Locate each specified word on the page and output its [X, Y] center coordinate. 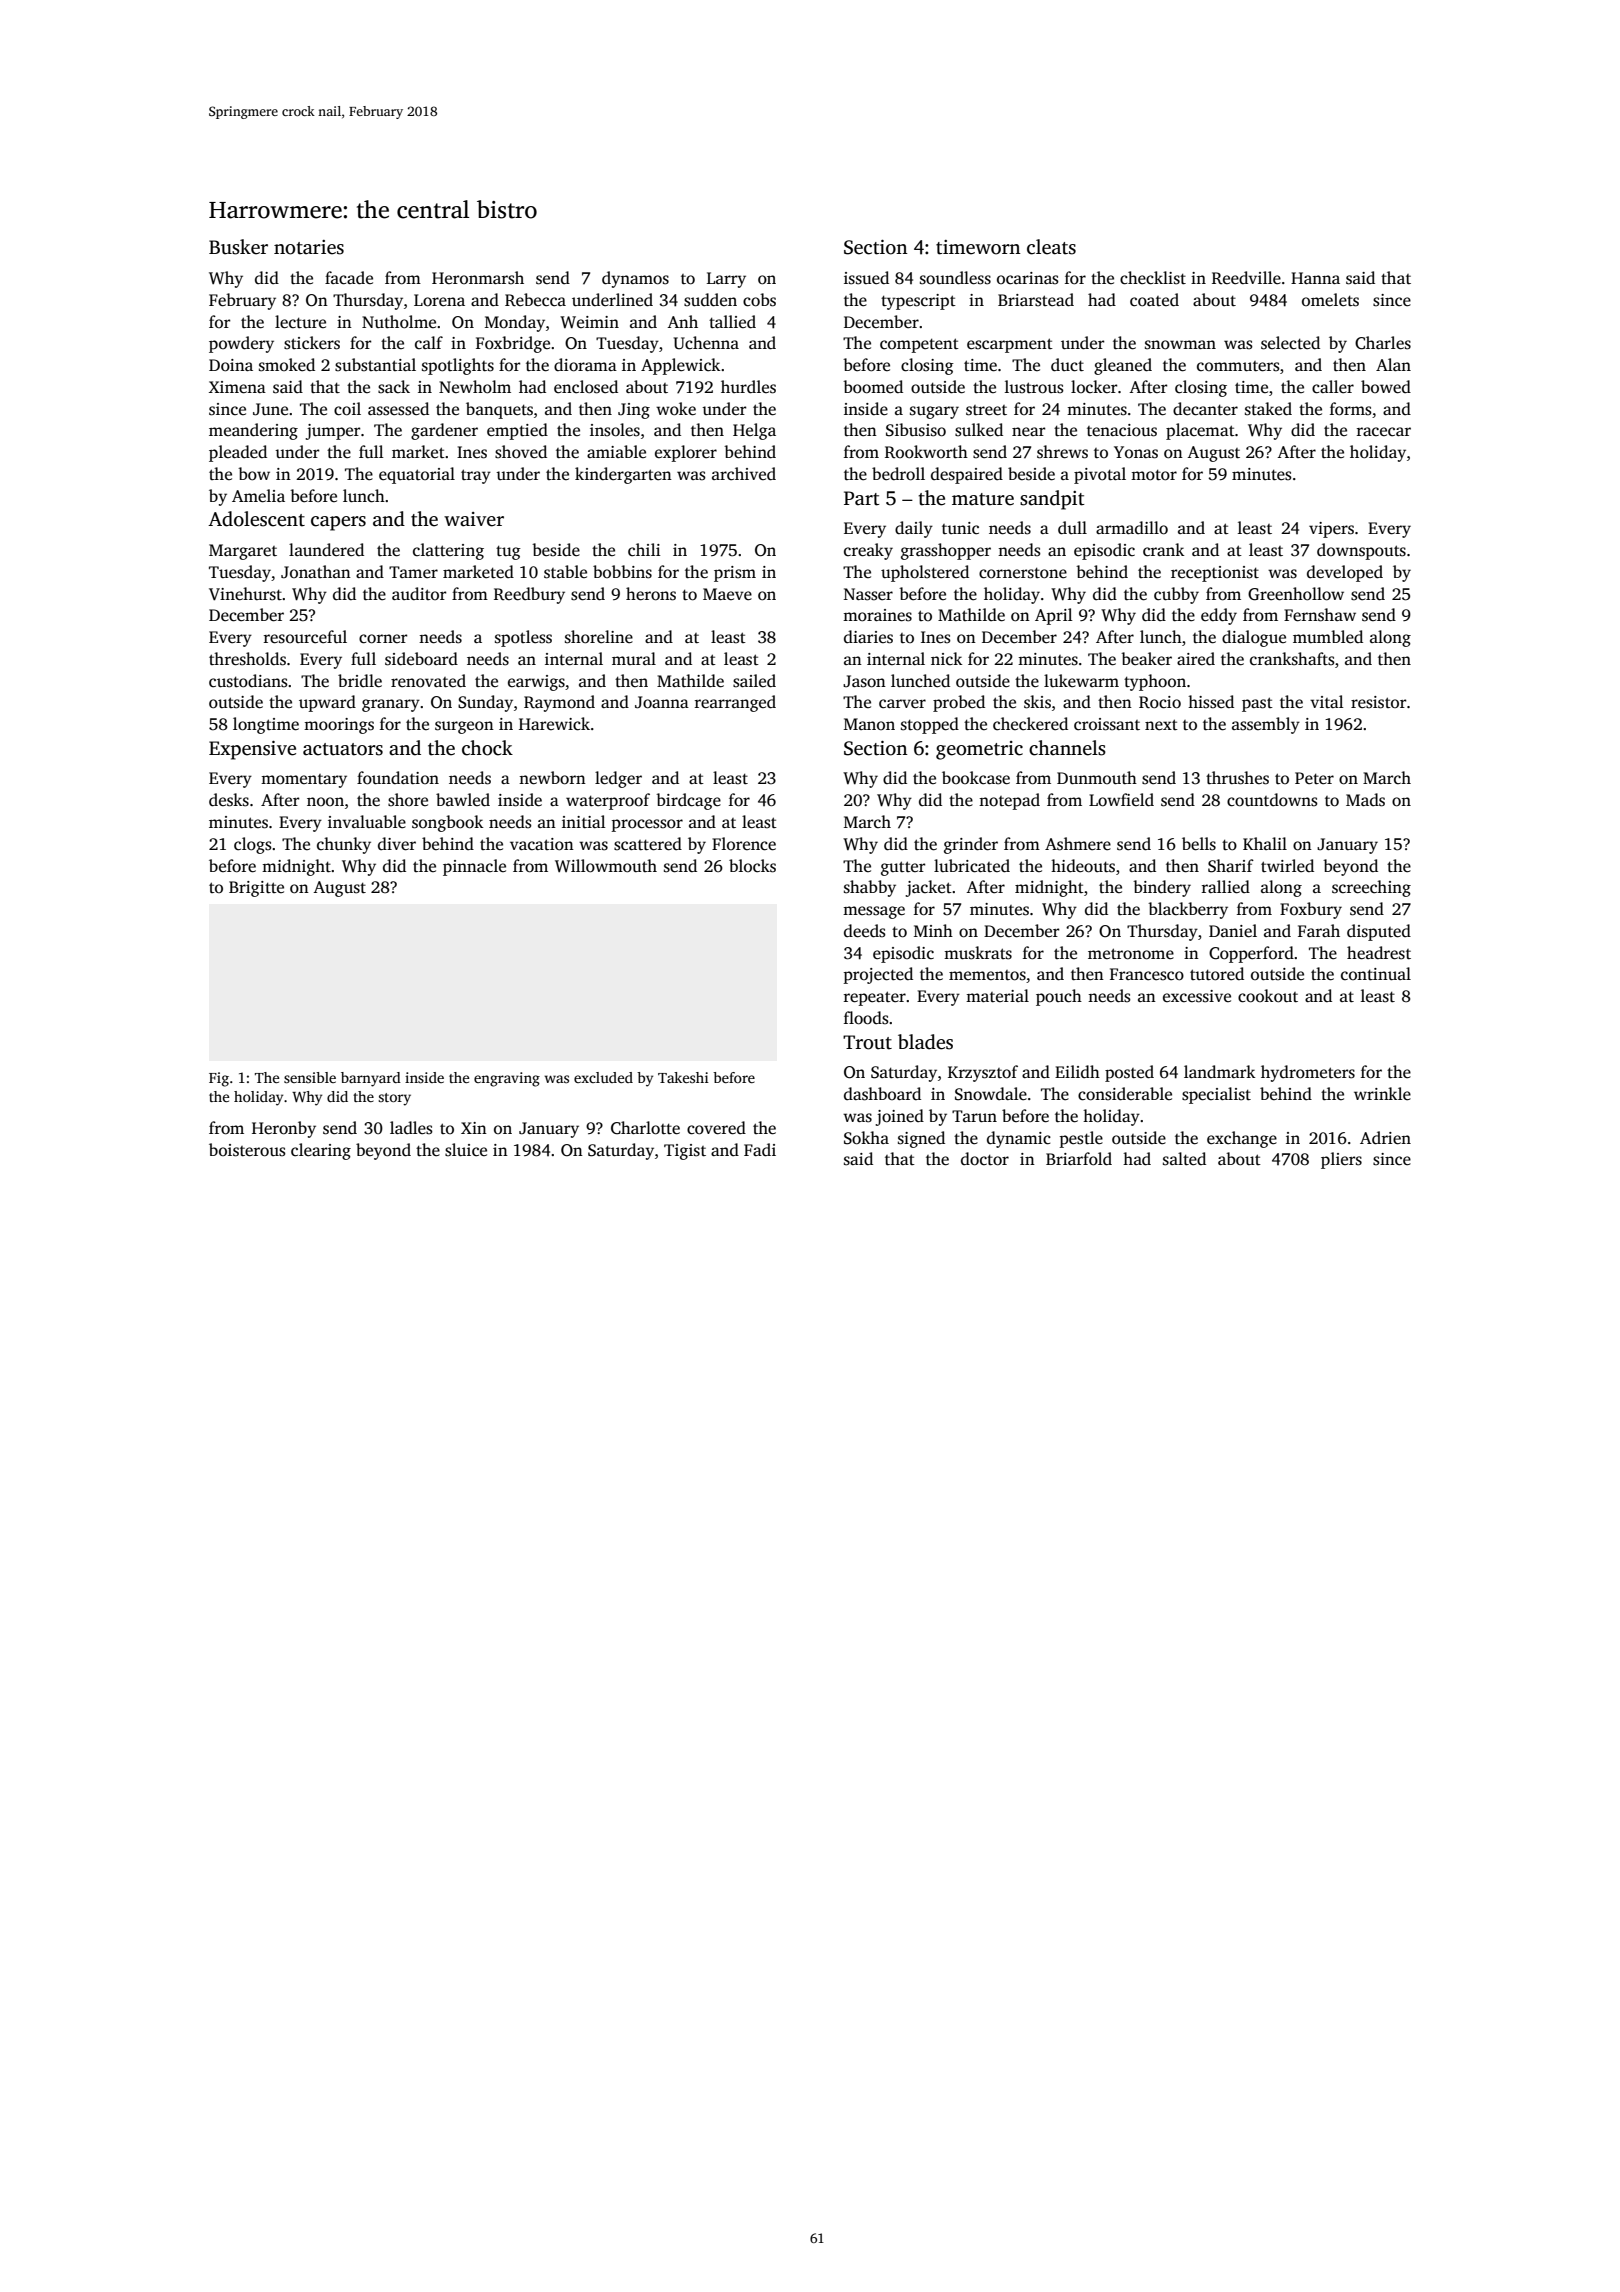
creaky [868, 551]
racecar [1384, 432]
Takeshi [683, 1077]
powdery [241, 344]
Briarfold [1079, 1159]
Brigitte [256, 889]
